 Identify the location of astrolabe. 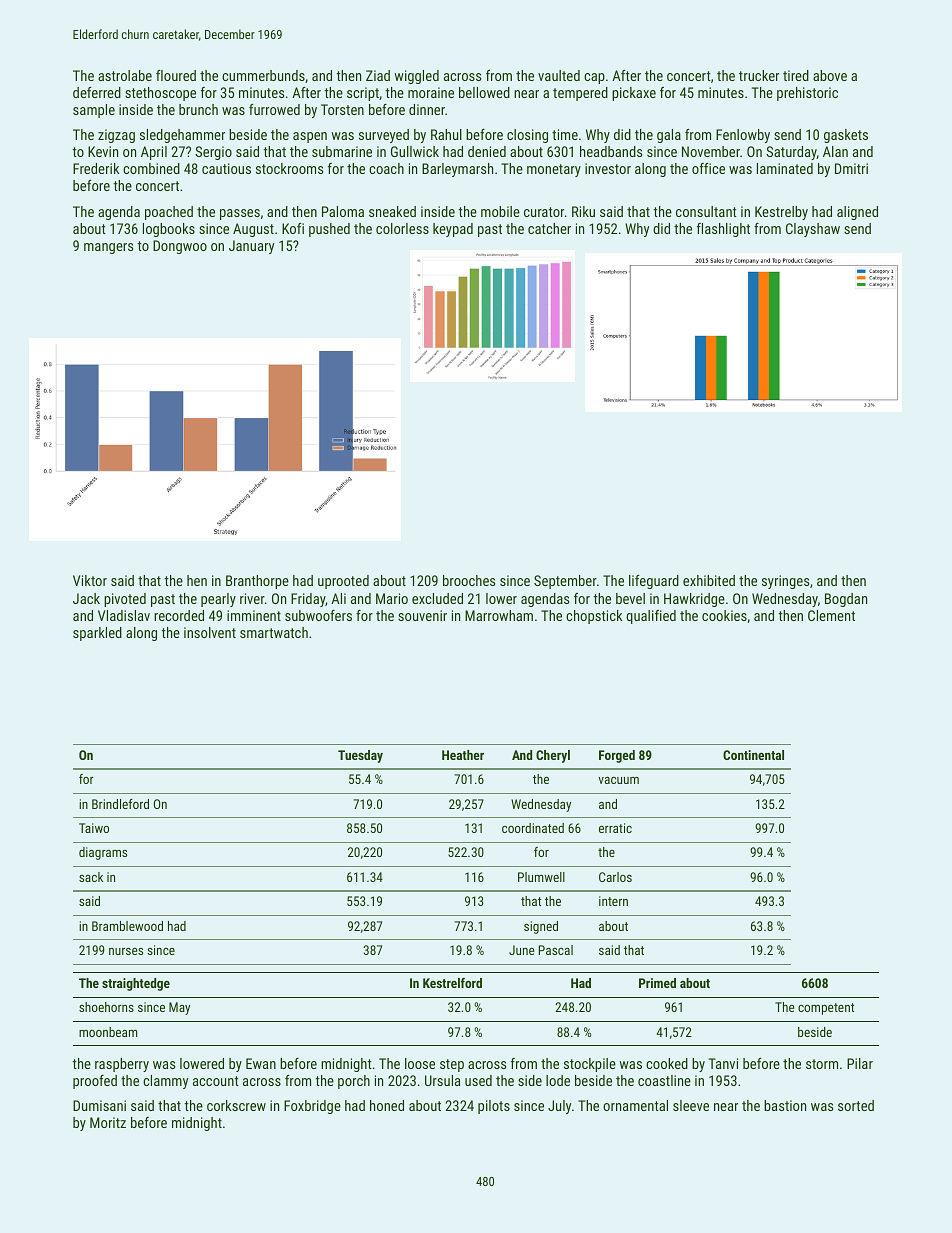
(125, 75).
